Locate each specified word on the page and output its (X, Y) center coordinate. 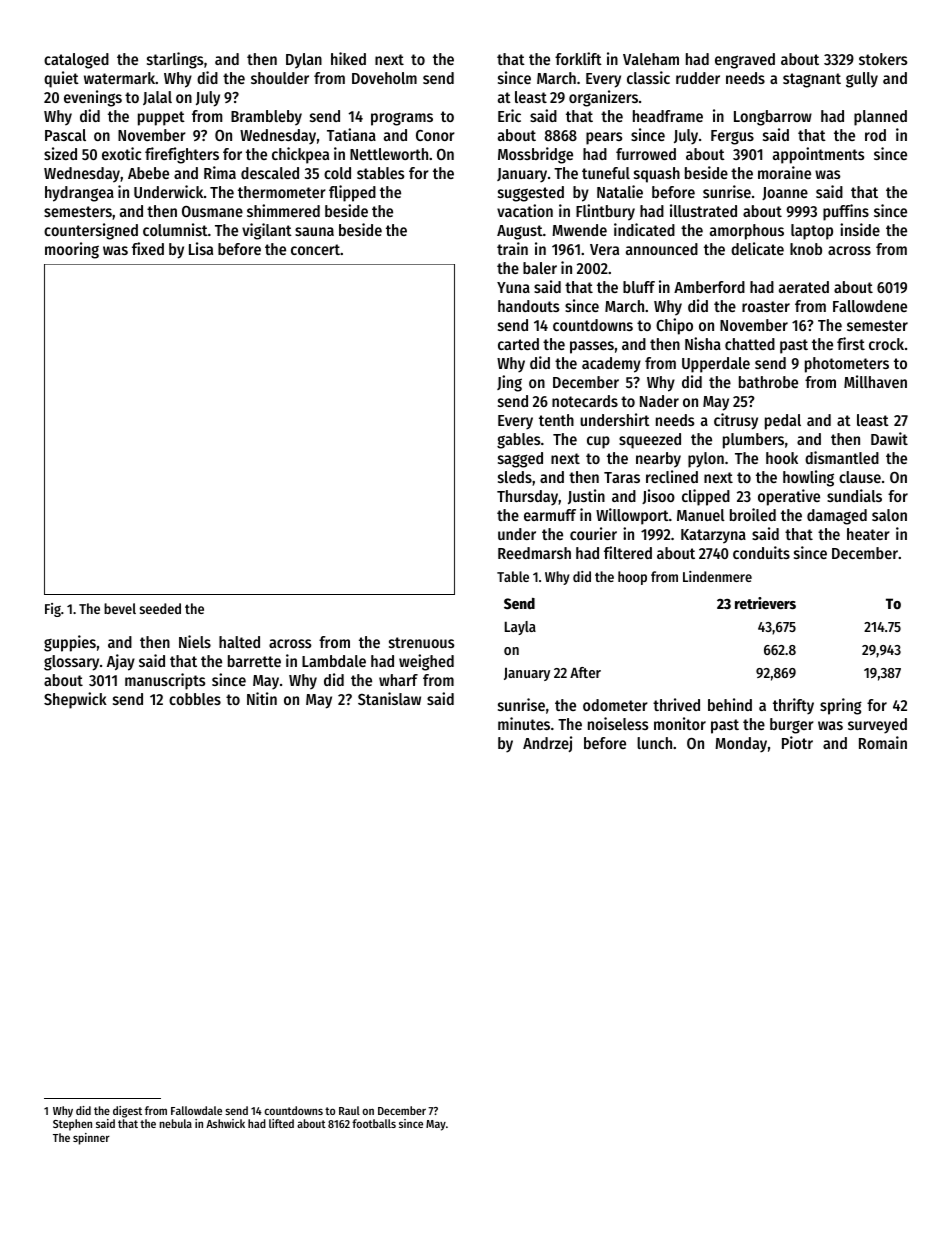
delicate (757, 248)
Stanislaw (389, 698)
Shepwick (75, 700)
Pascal (65, 135)
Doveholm (384, 78)
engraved (745, 61)
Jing (509, 383)
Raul (349, 1110)
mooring (72, 250)
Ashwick (225, 1123)
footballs (374, 1123)
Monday (741, 745)
